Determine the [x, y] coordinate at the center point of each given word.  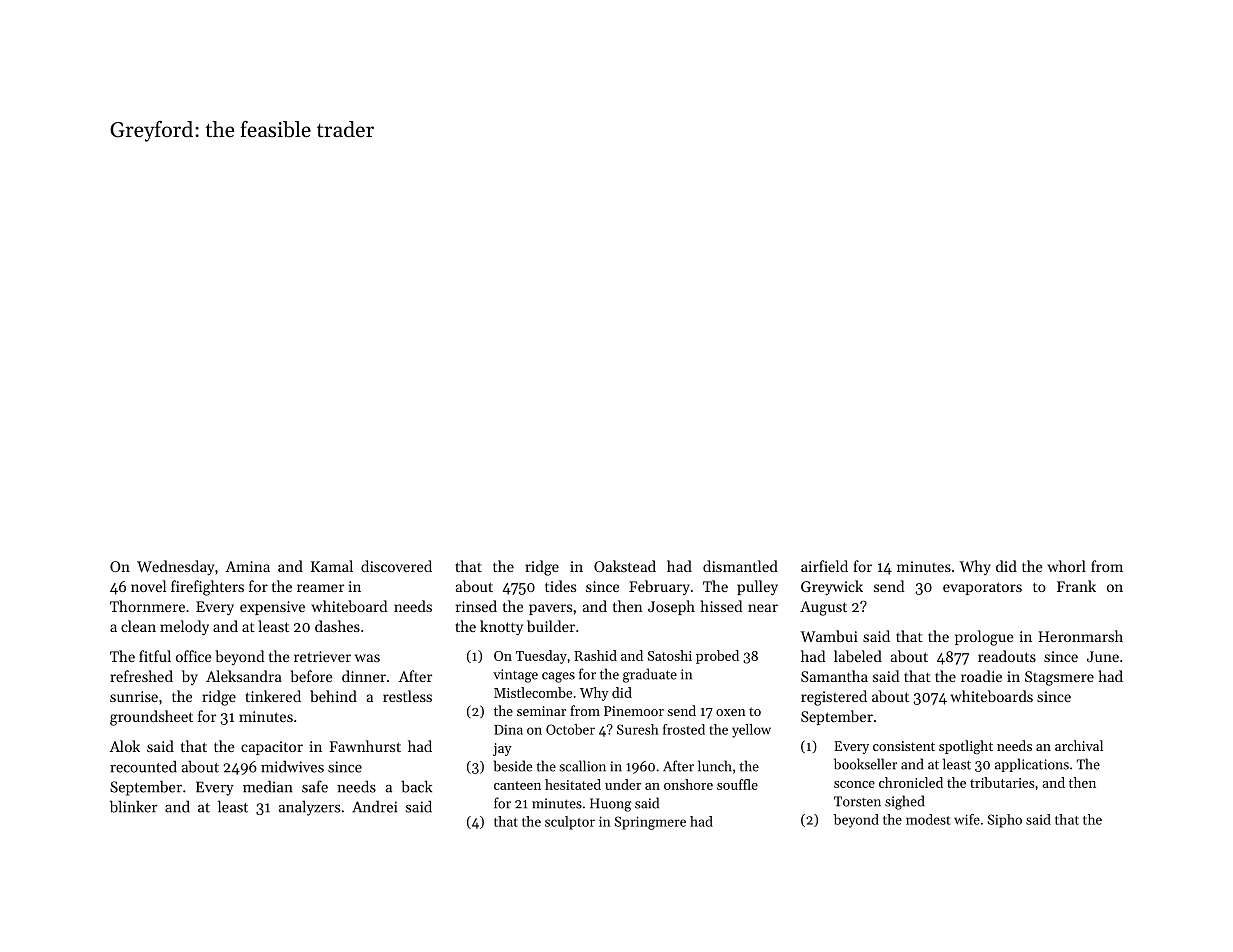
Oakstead [625, 566]
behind [333, 696]
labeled [858, 656]
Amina [247, 566]
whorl [1066, 566]
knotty [501, 628]
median [268, 786]
